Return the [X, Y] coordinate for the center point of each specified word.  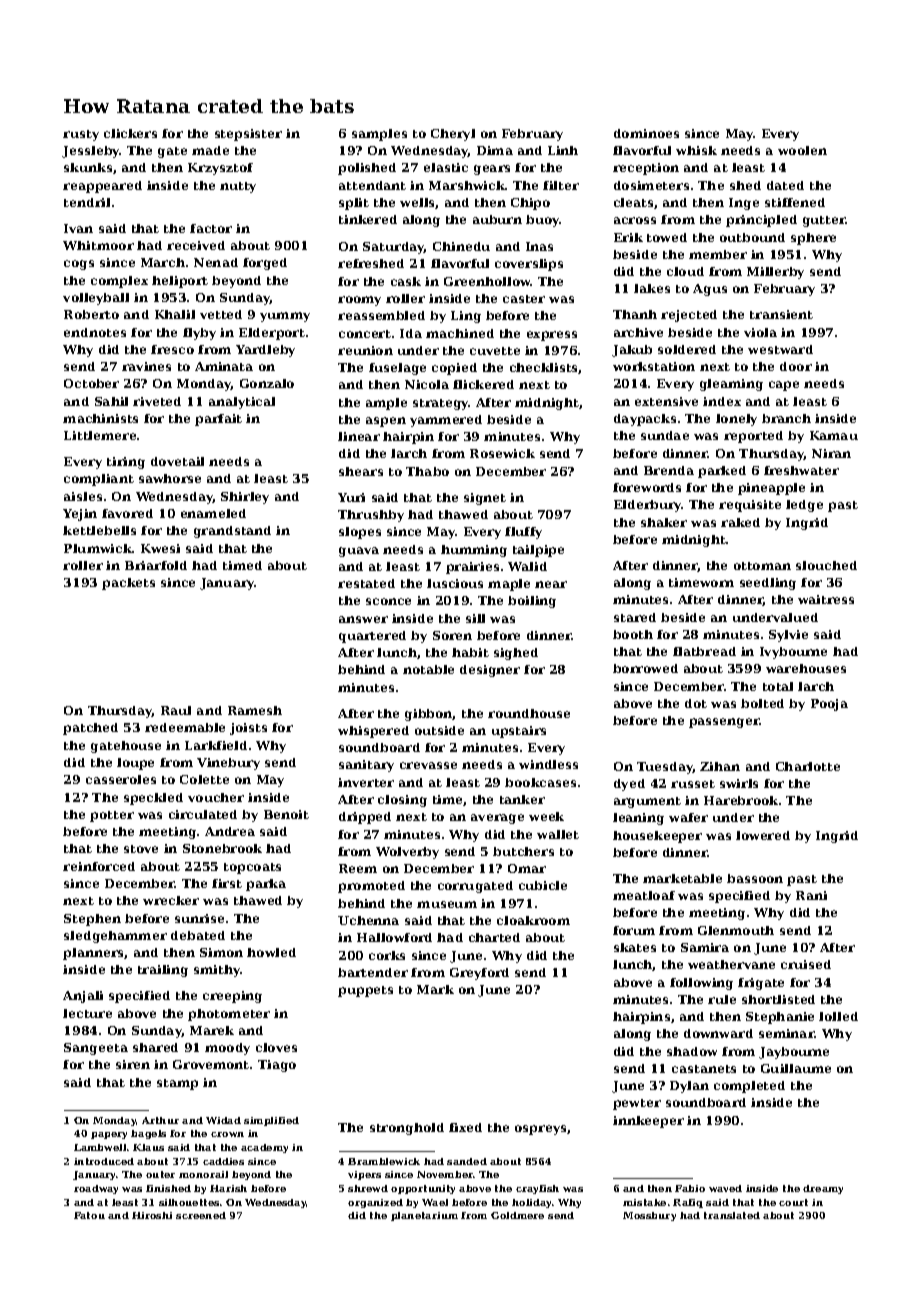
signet [485, 499]
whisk [696, 150]
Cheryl [453, 135]
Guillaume [796, 1068]
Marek [212, 1030]
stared [635, 617]
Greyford [479, 974]
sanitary [366, 766]
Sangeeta [96, 1049]
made [210, 150]
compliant [99, 480]
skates [635, 947]
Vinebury [228, 764]
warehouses [806, 668]
